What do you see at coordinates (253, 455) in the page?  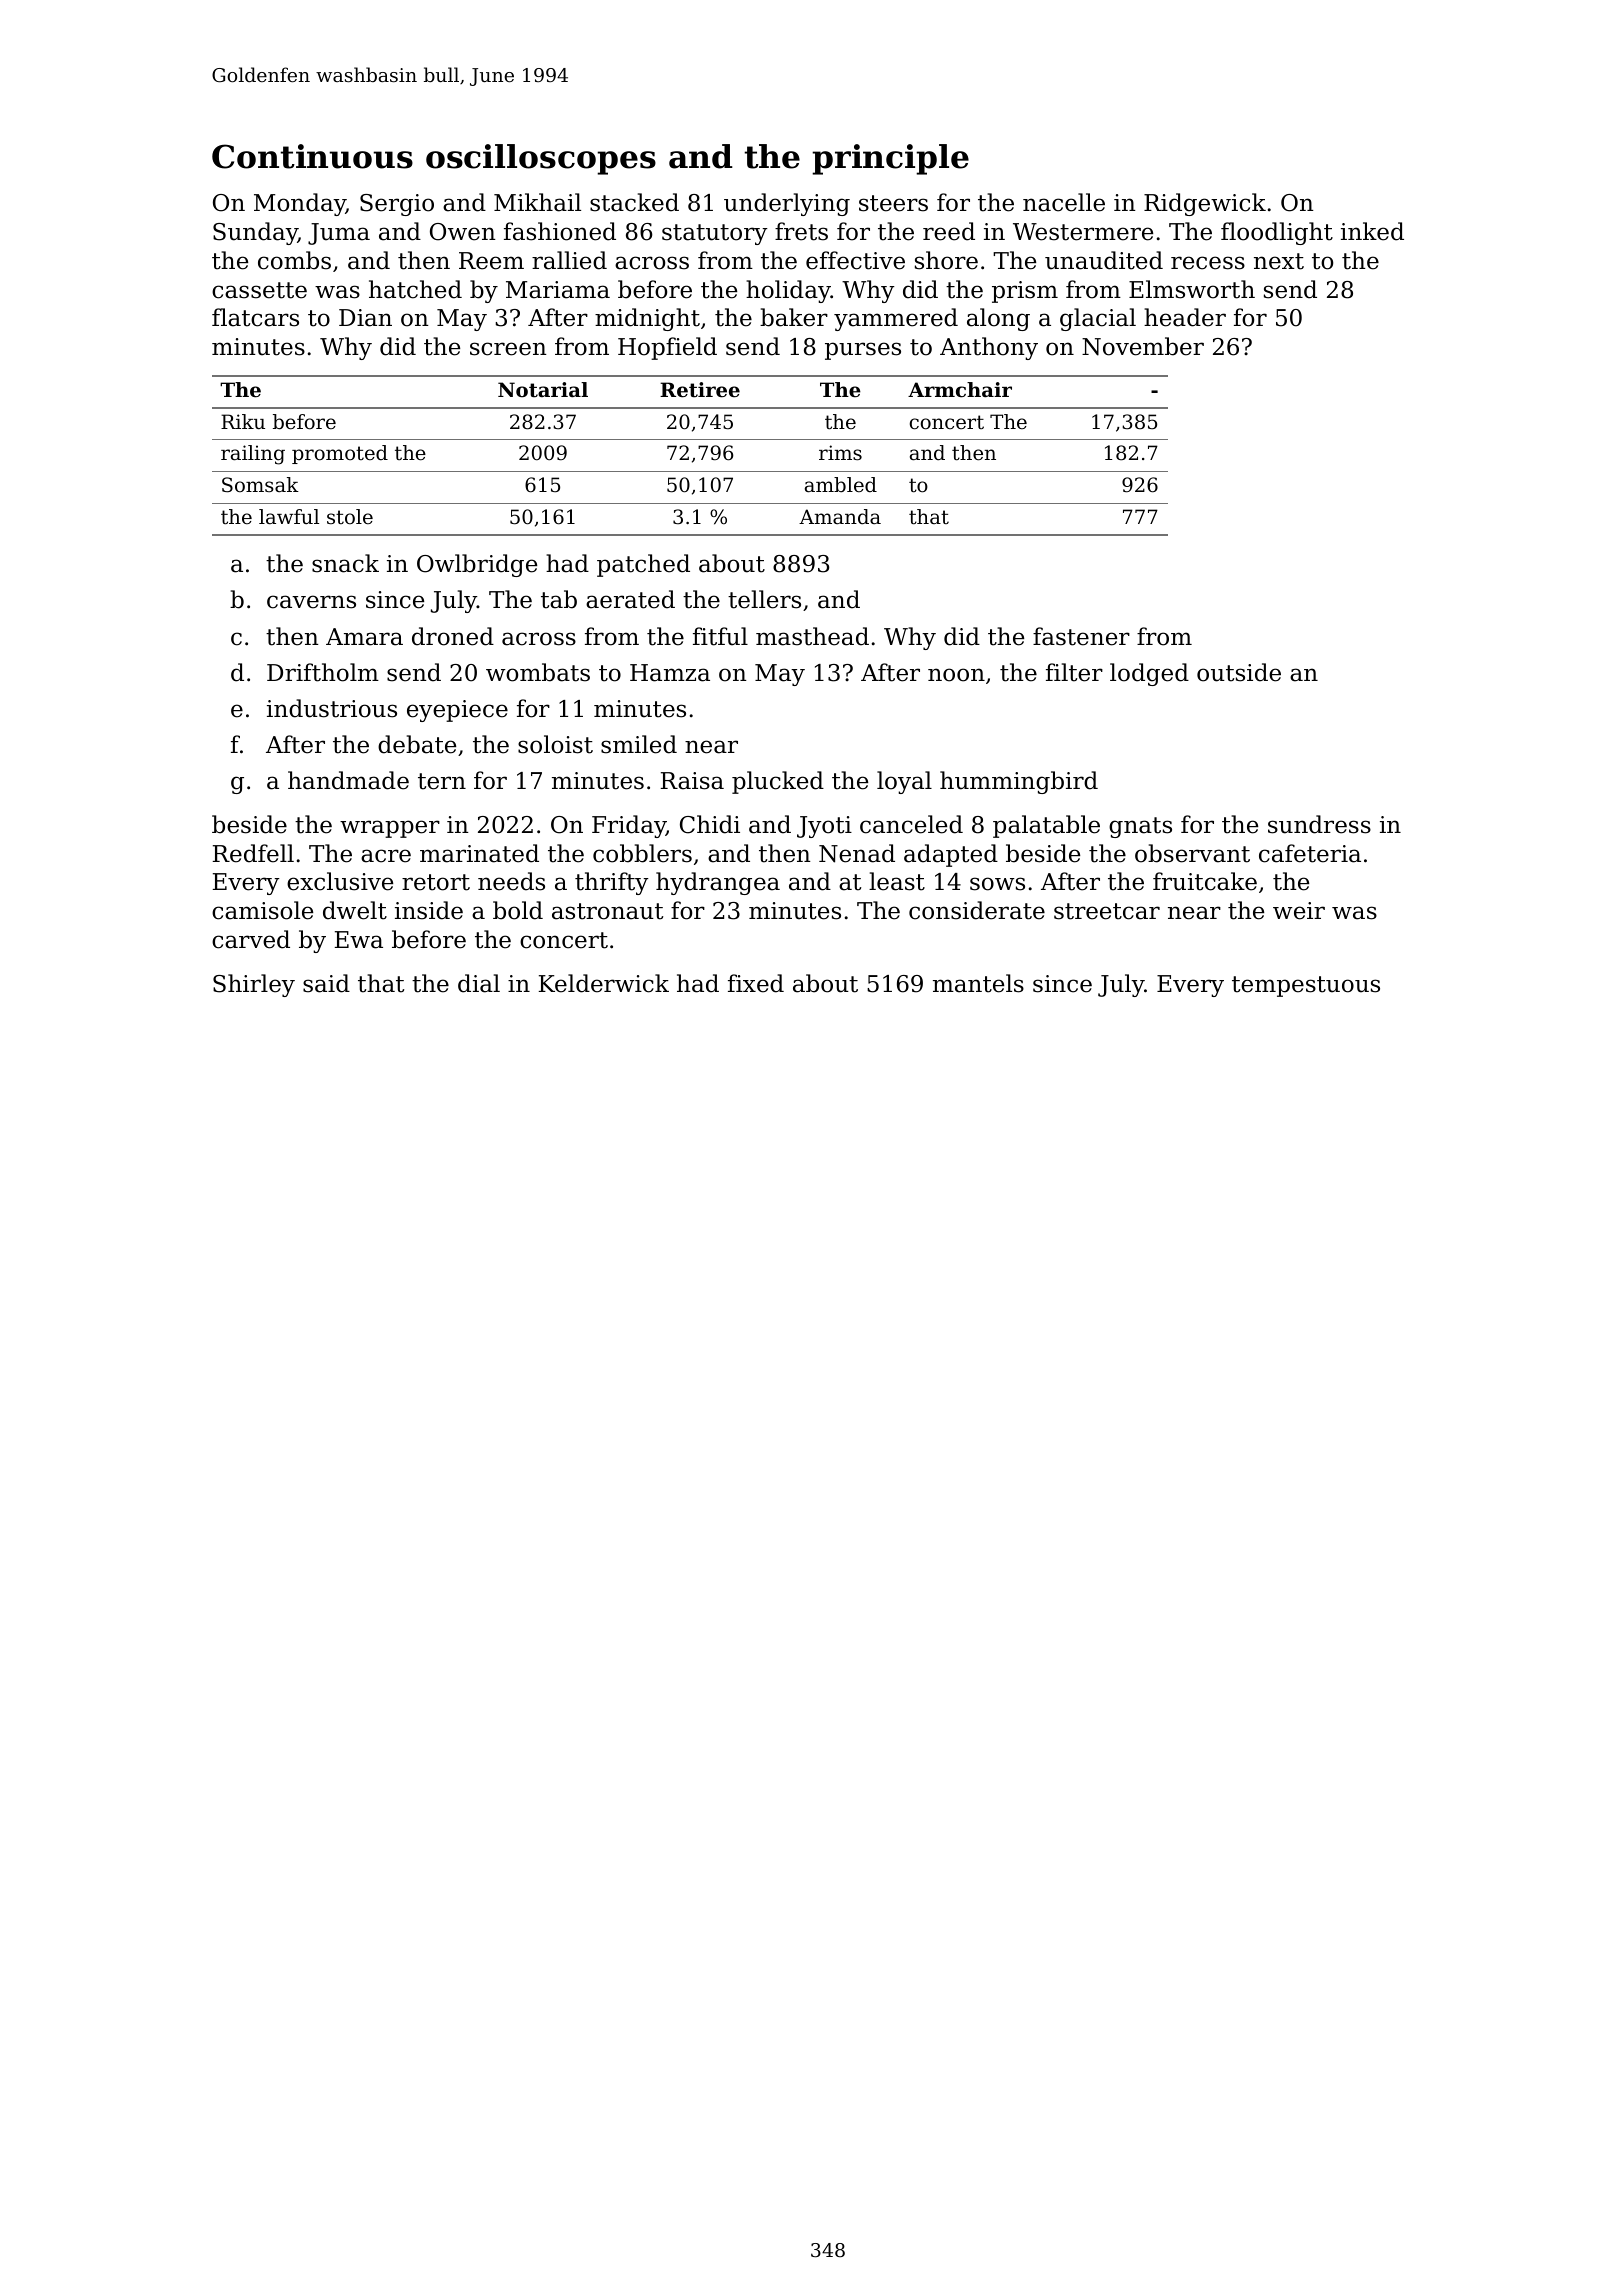 I see `railing` at bounding box center [253, 455].
